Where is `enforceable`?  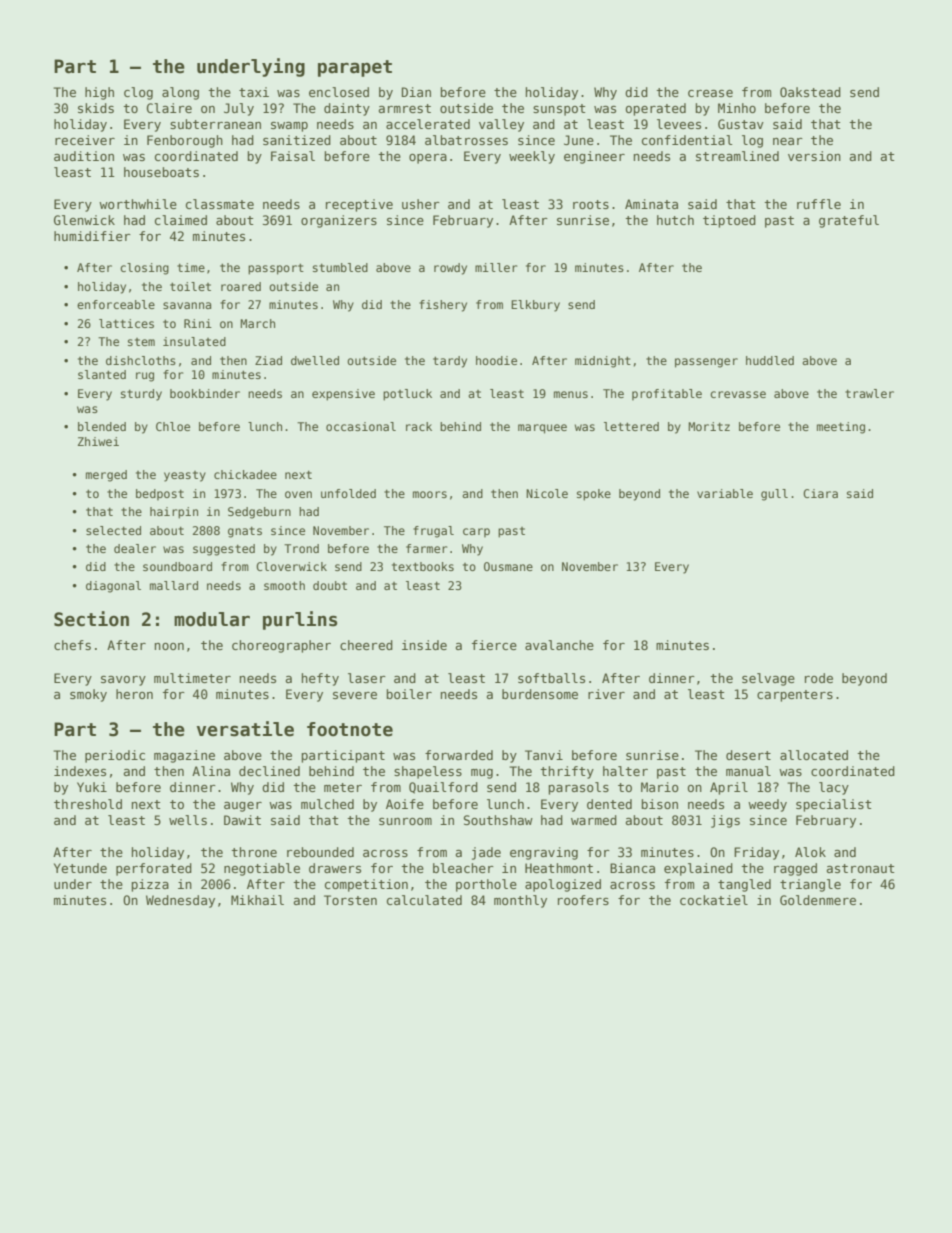 enforceable is located at coordinates (116, 304).
